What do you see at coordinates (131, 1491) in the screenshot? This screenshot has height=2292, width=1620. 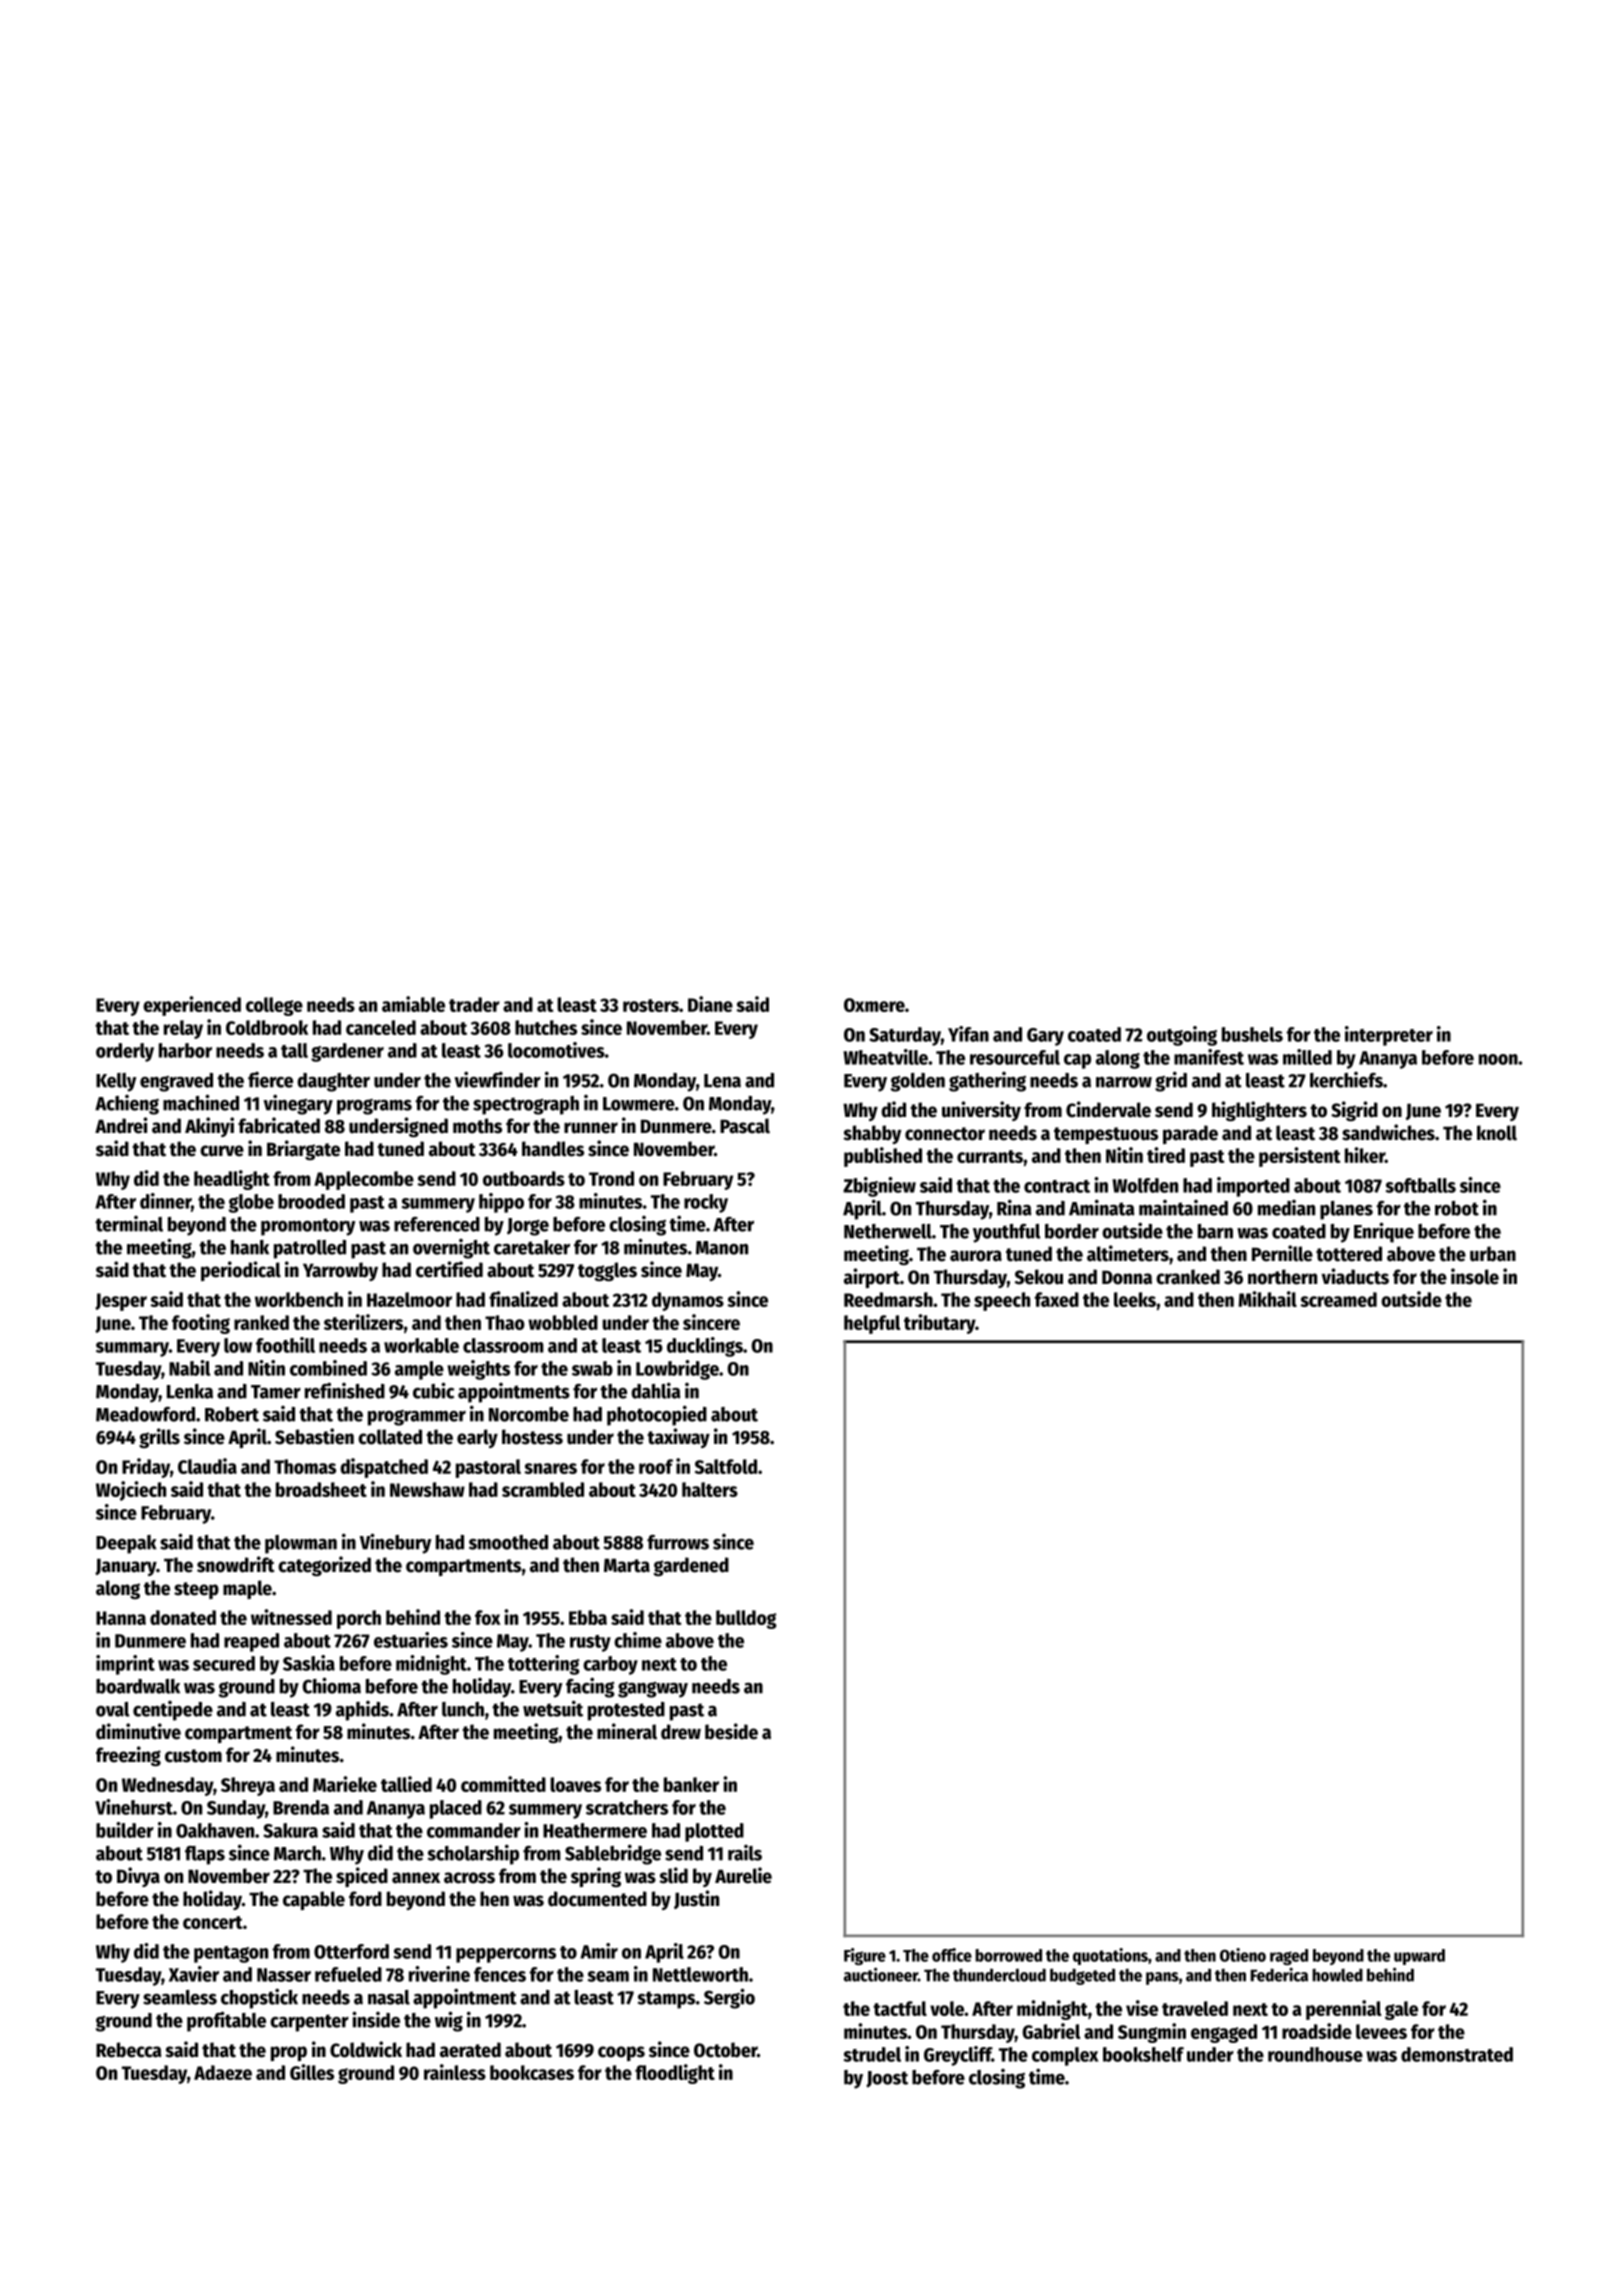 I see `Wojciech` at bounding box center [131, 1491].
